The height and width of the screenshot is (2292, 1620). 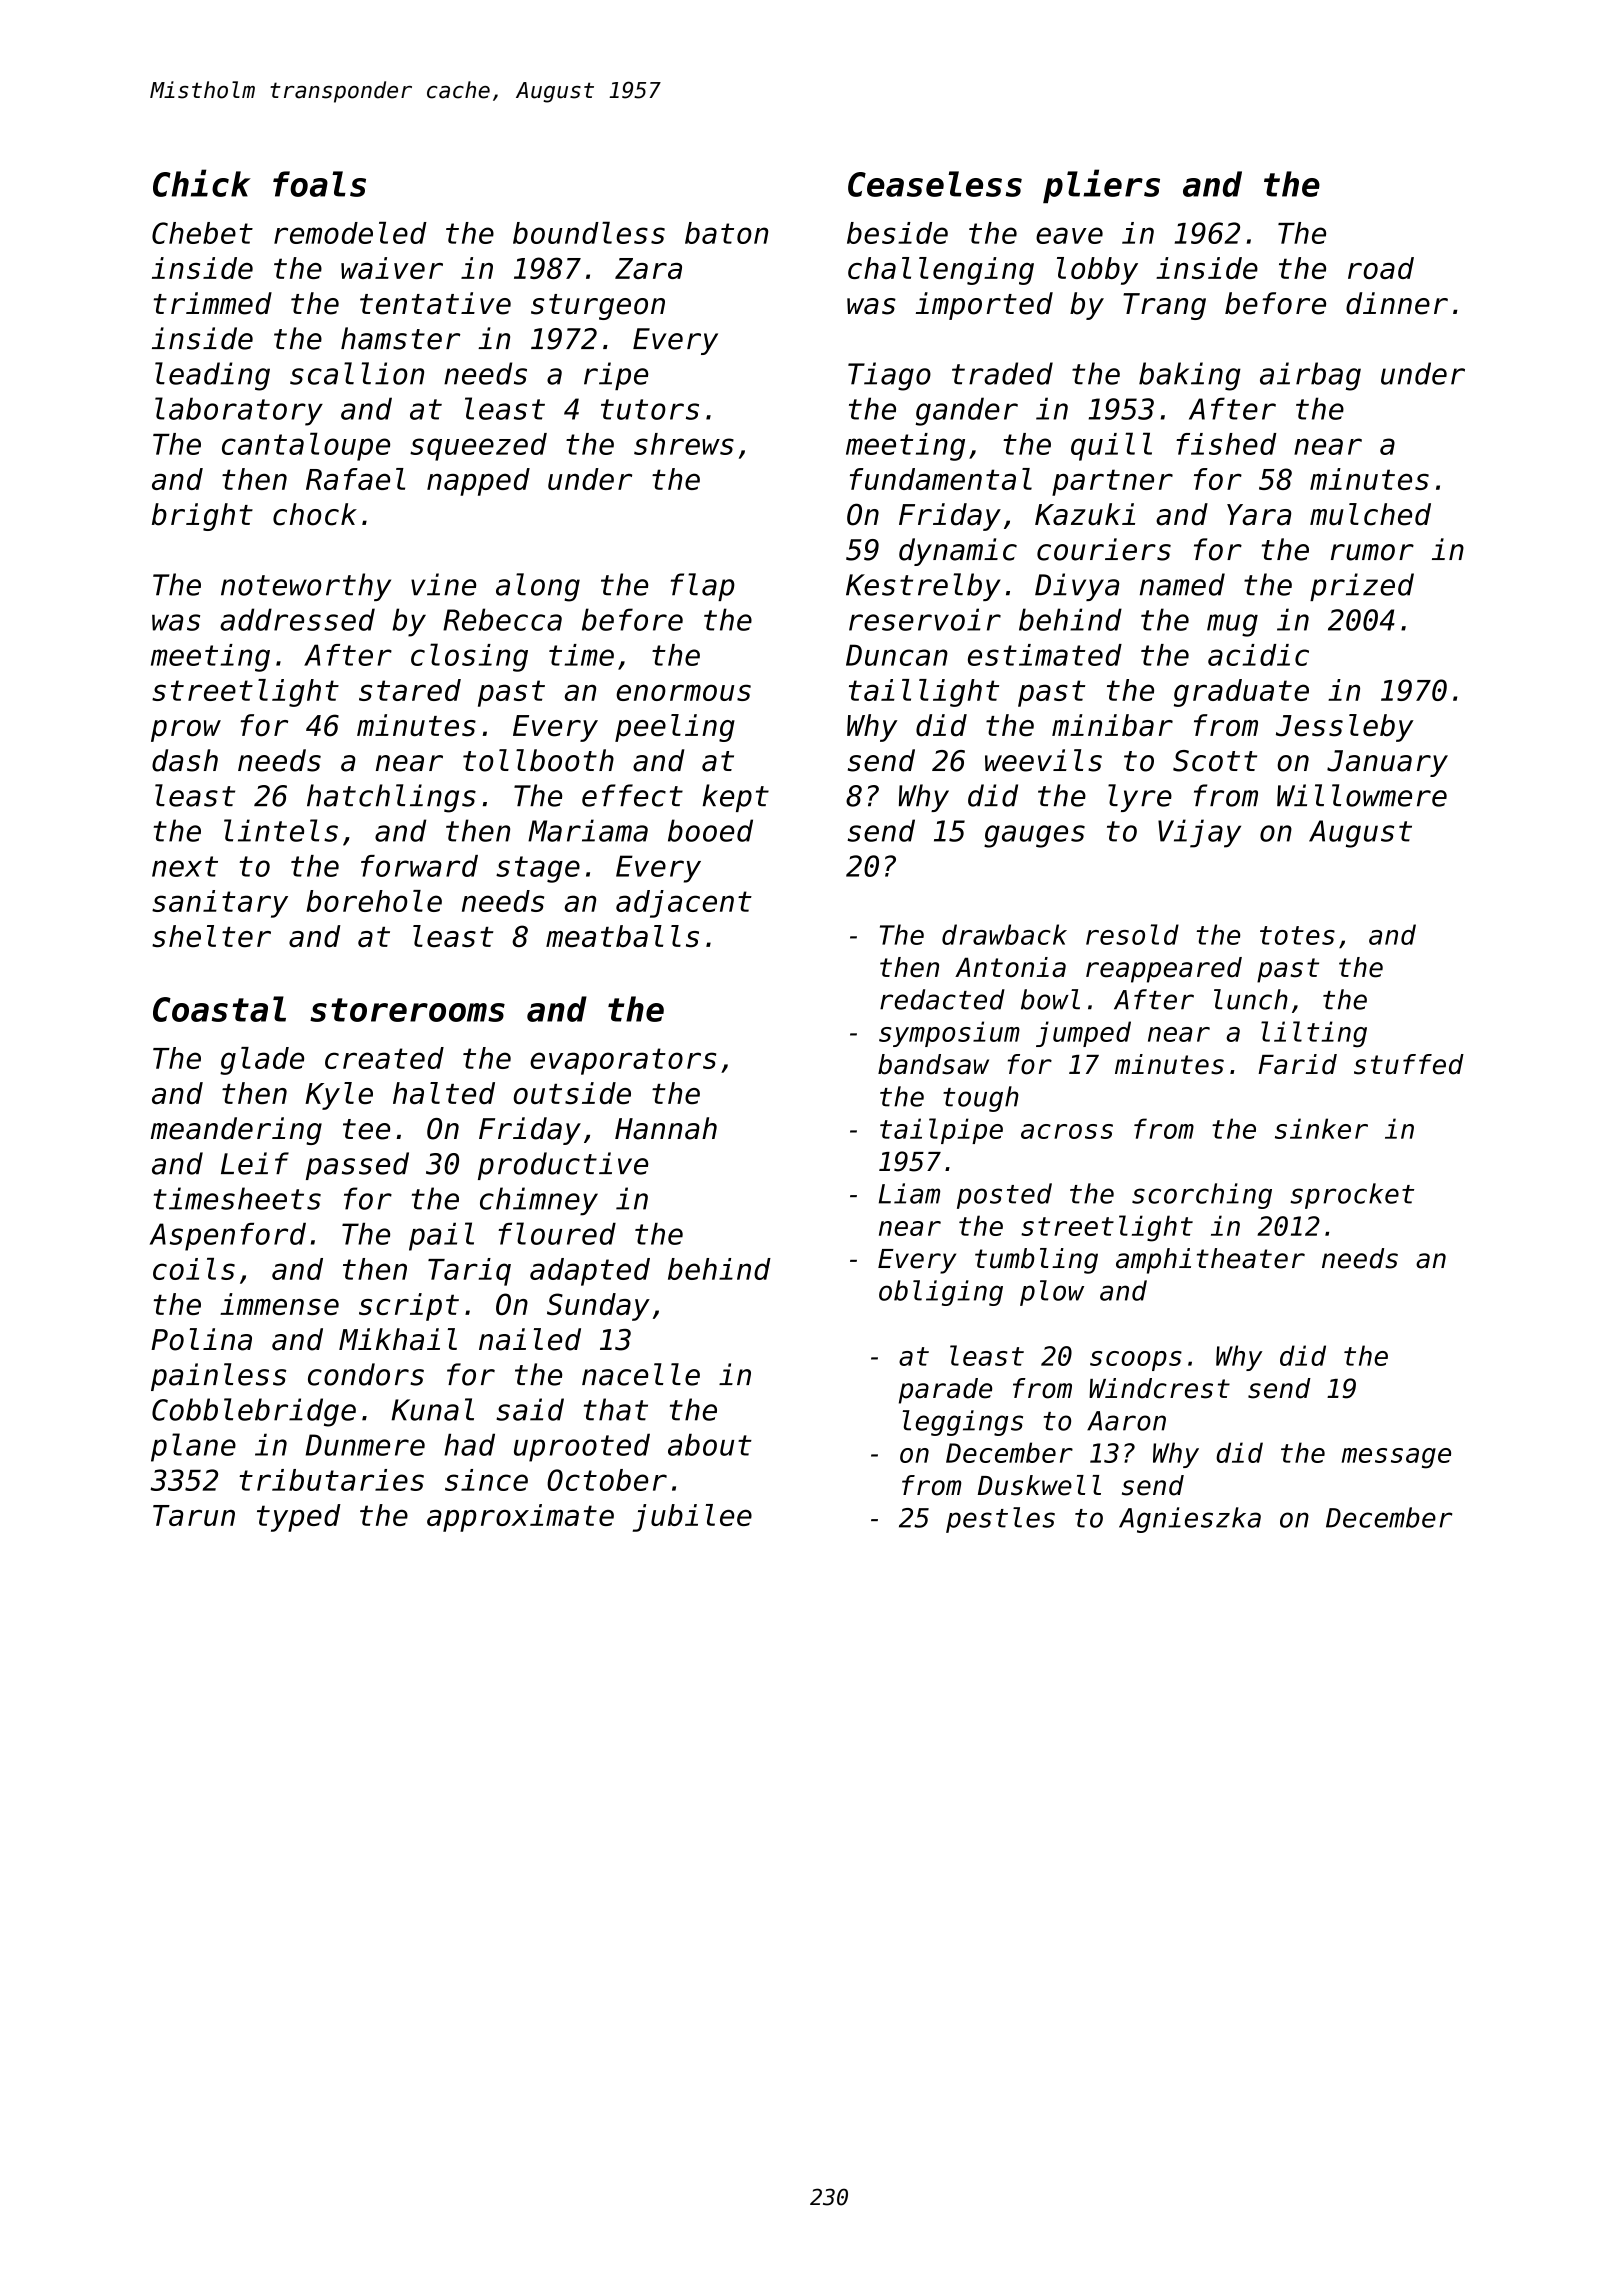 What do you see at coordinates (366, 1129) in the screenshot?
I see `tee` at bounding box center [366, 1129].
